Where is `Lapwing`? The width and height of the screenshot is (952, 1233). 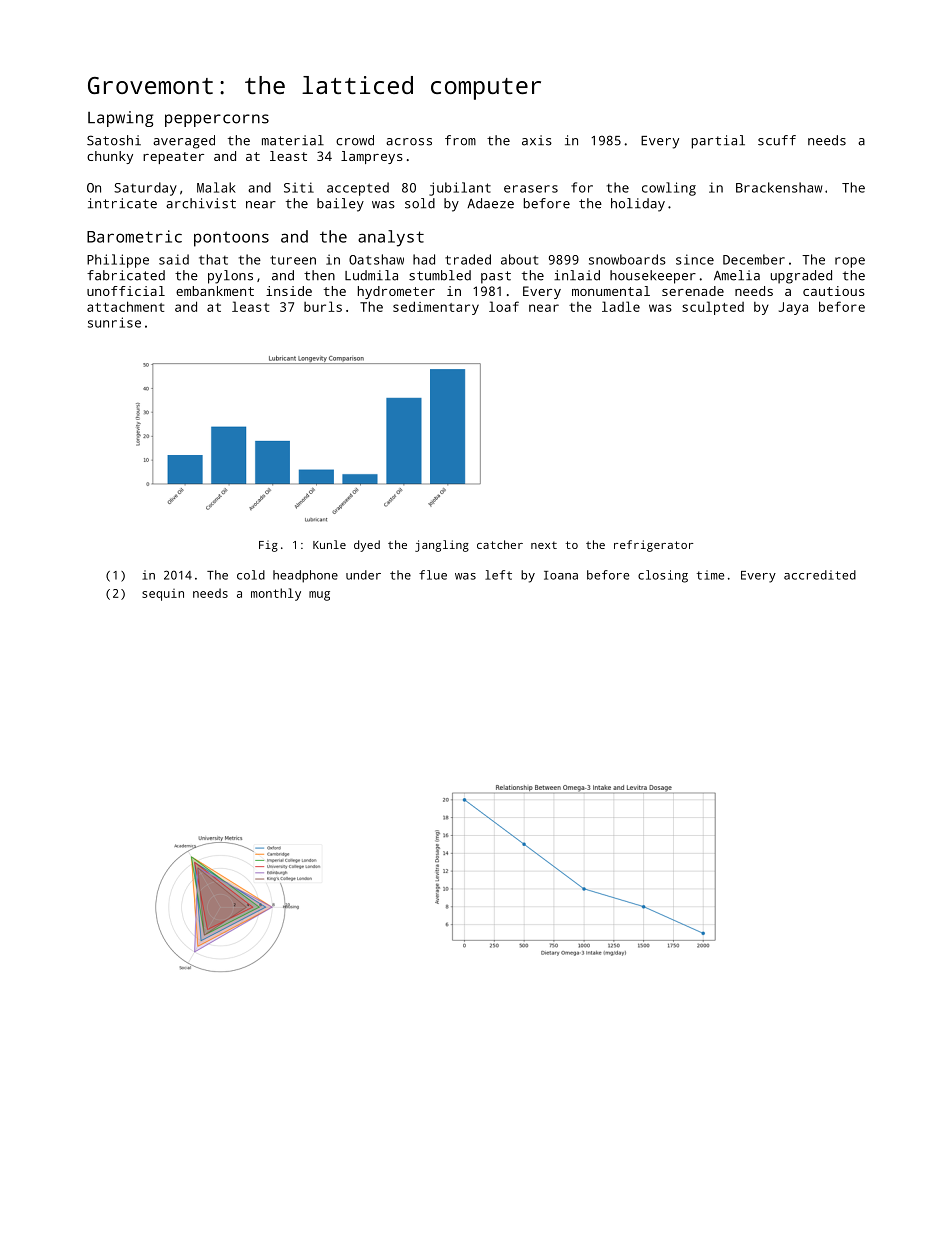
Lapwing is located at coordinates (120, 119).
